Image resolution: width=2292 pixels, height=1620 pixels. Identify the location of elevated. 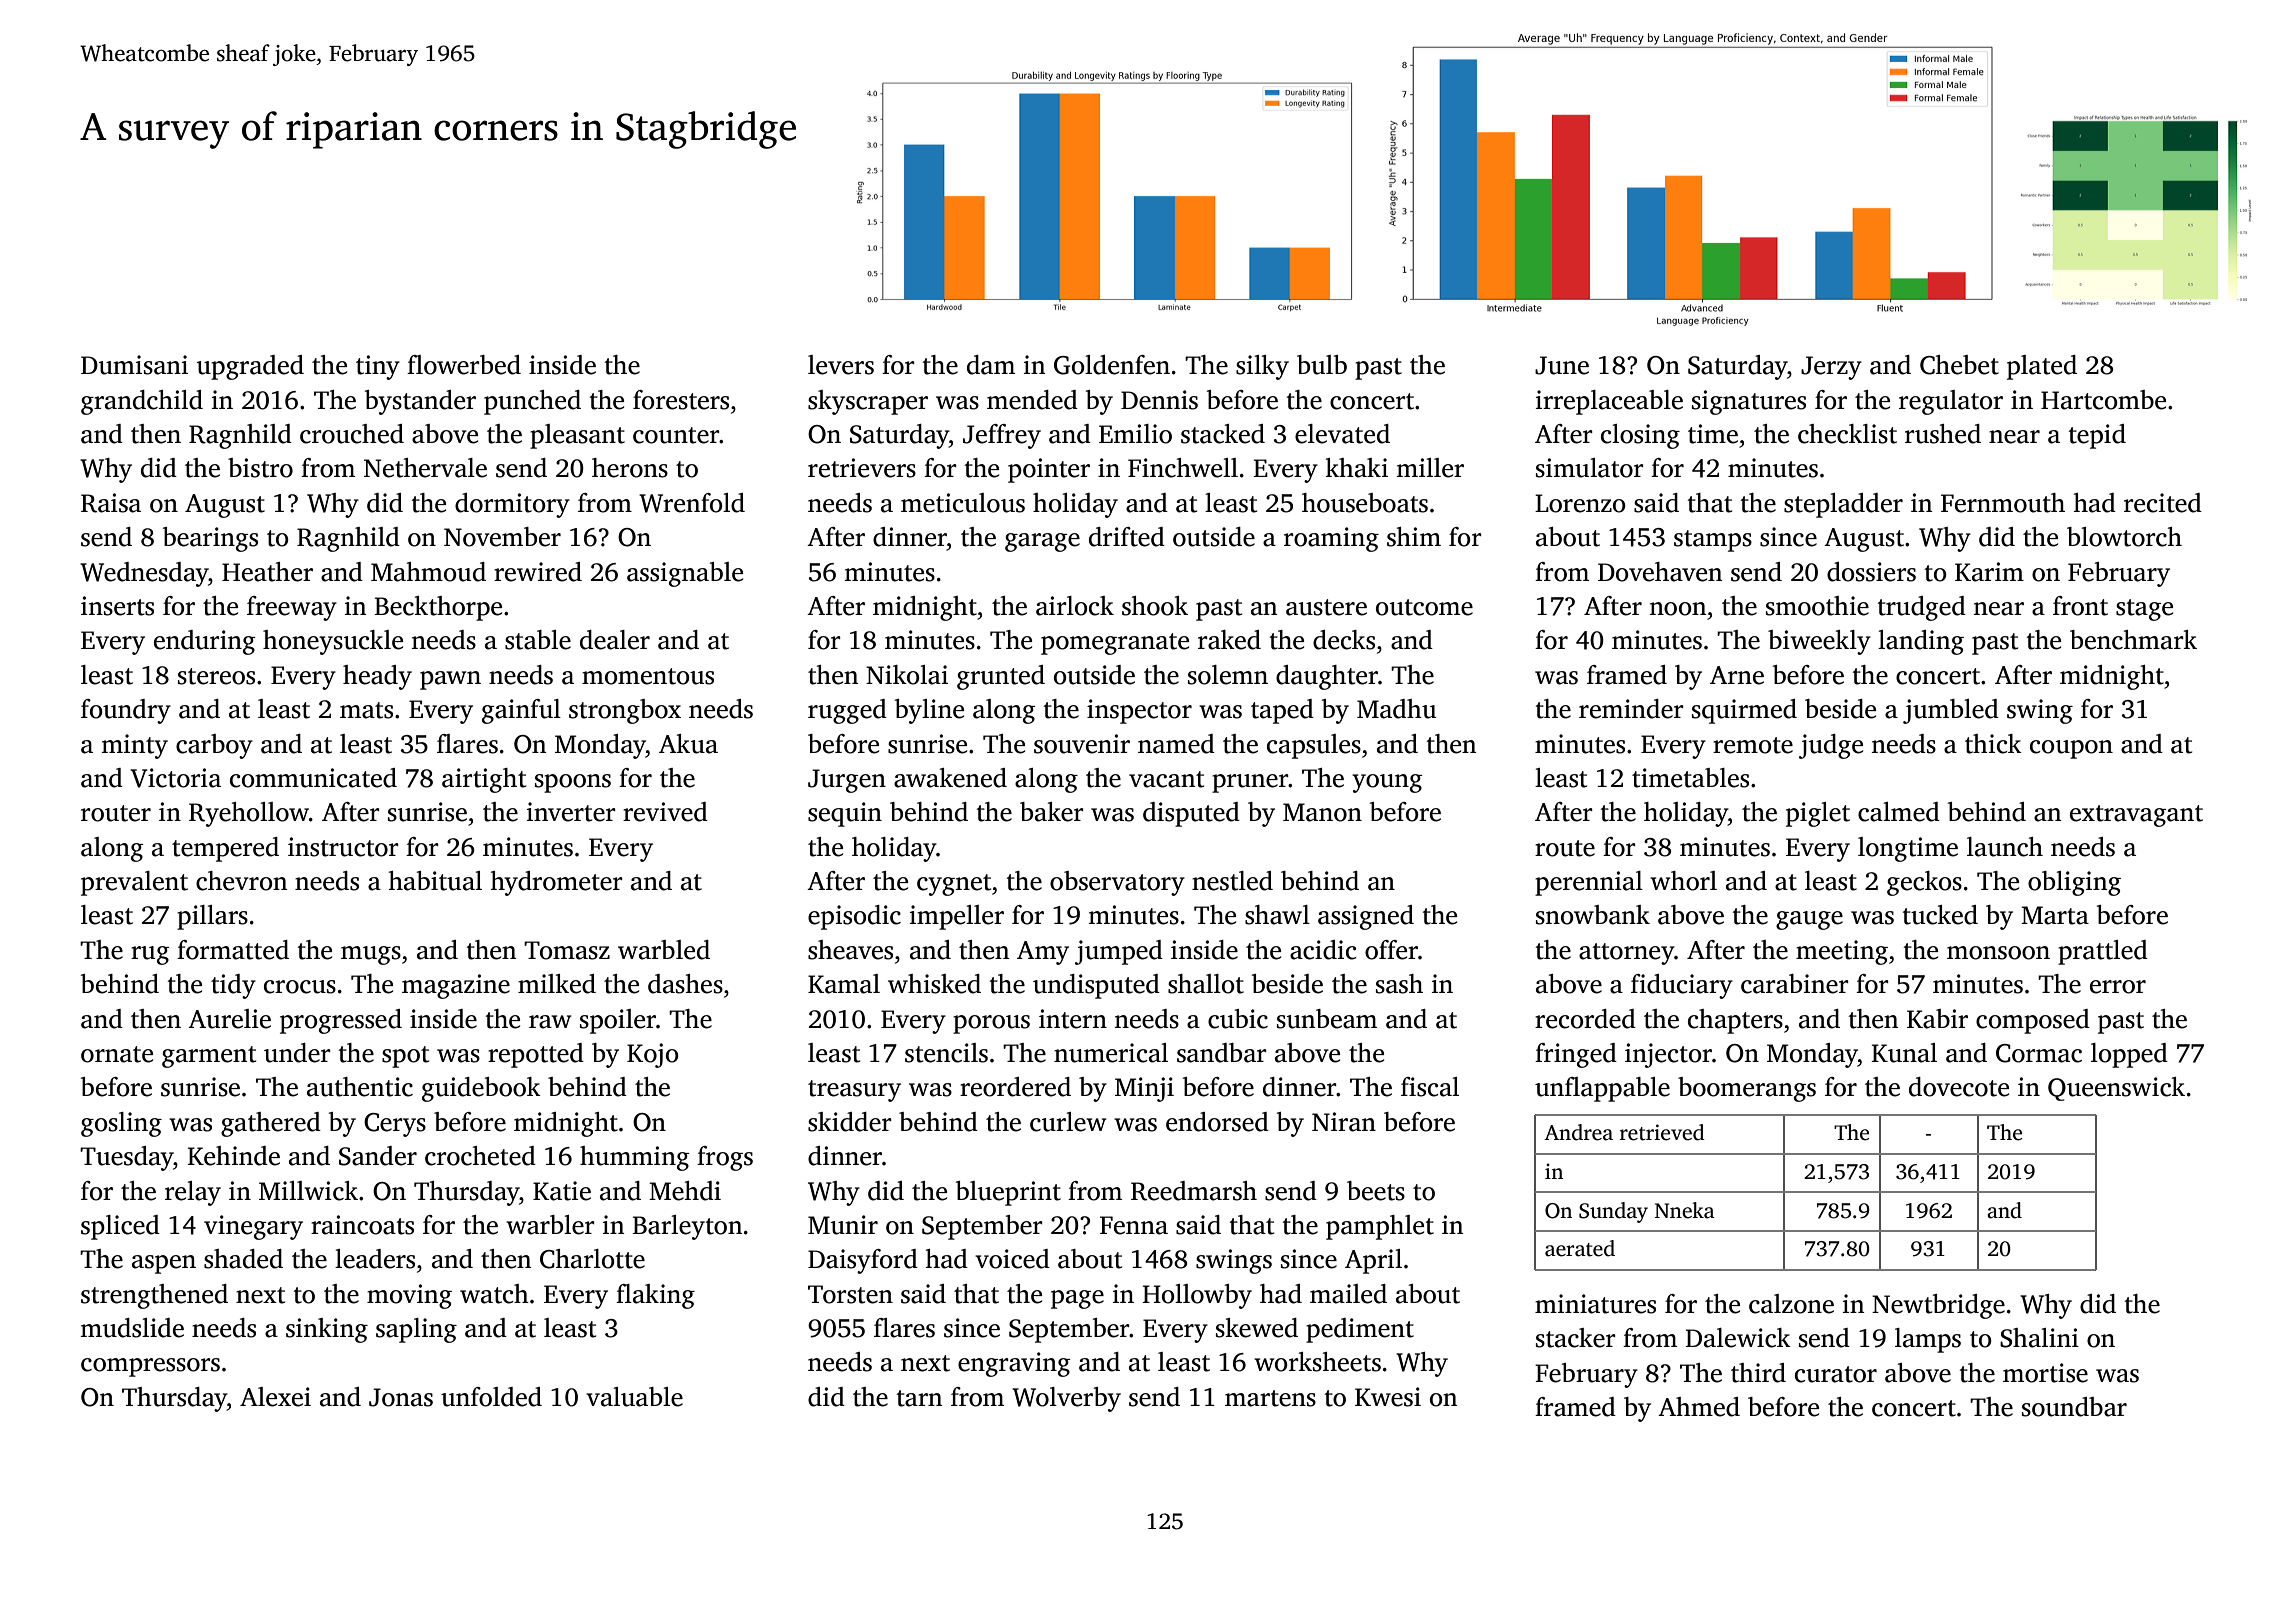
(1342, 434).
